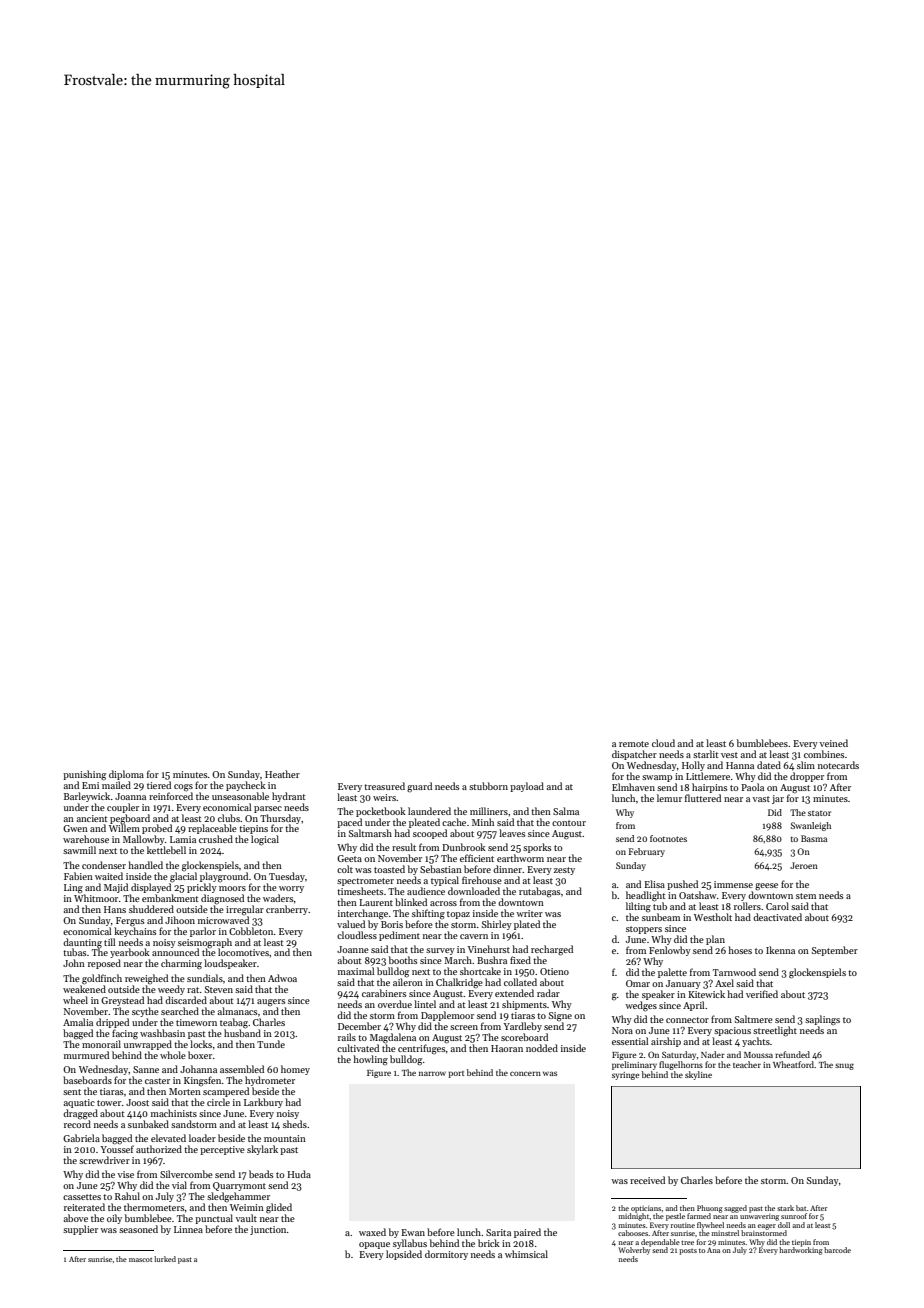  What do you see at coordinates (140, 1260) in the document?
I see `mascot` at bounding box center [140, 1260].
